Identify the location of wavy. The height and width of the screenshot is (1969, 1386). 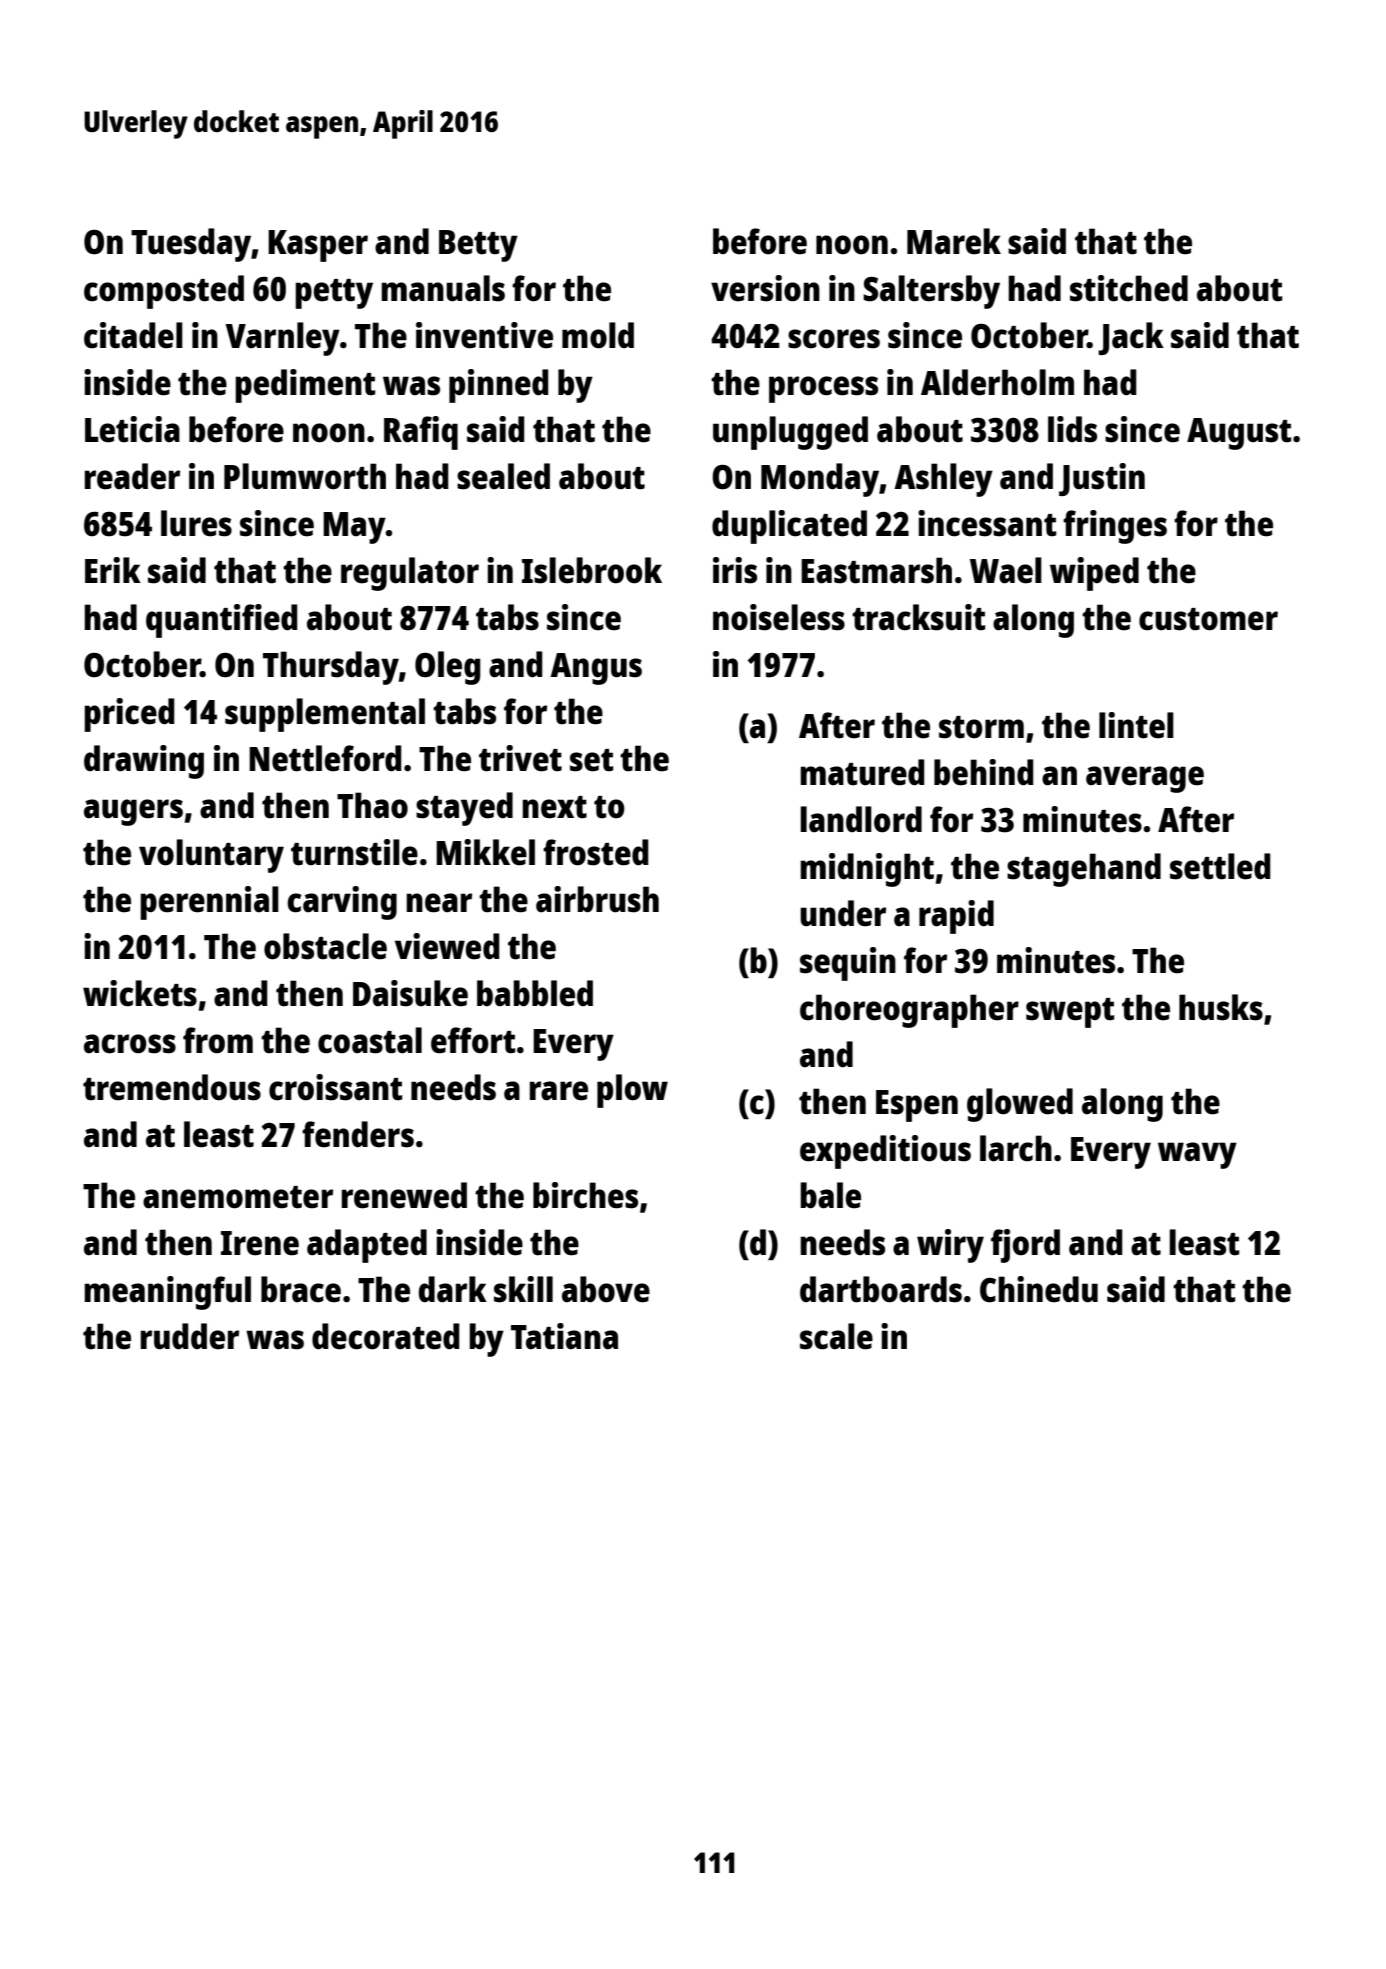
(1197, 1155).
